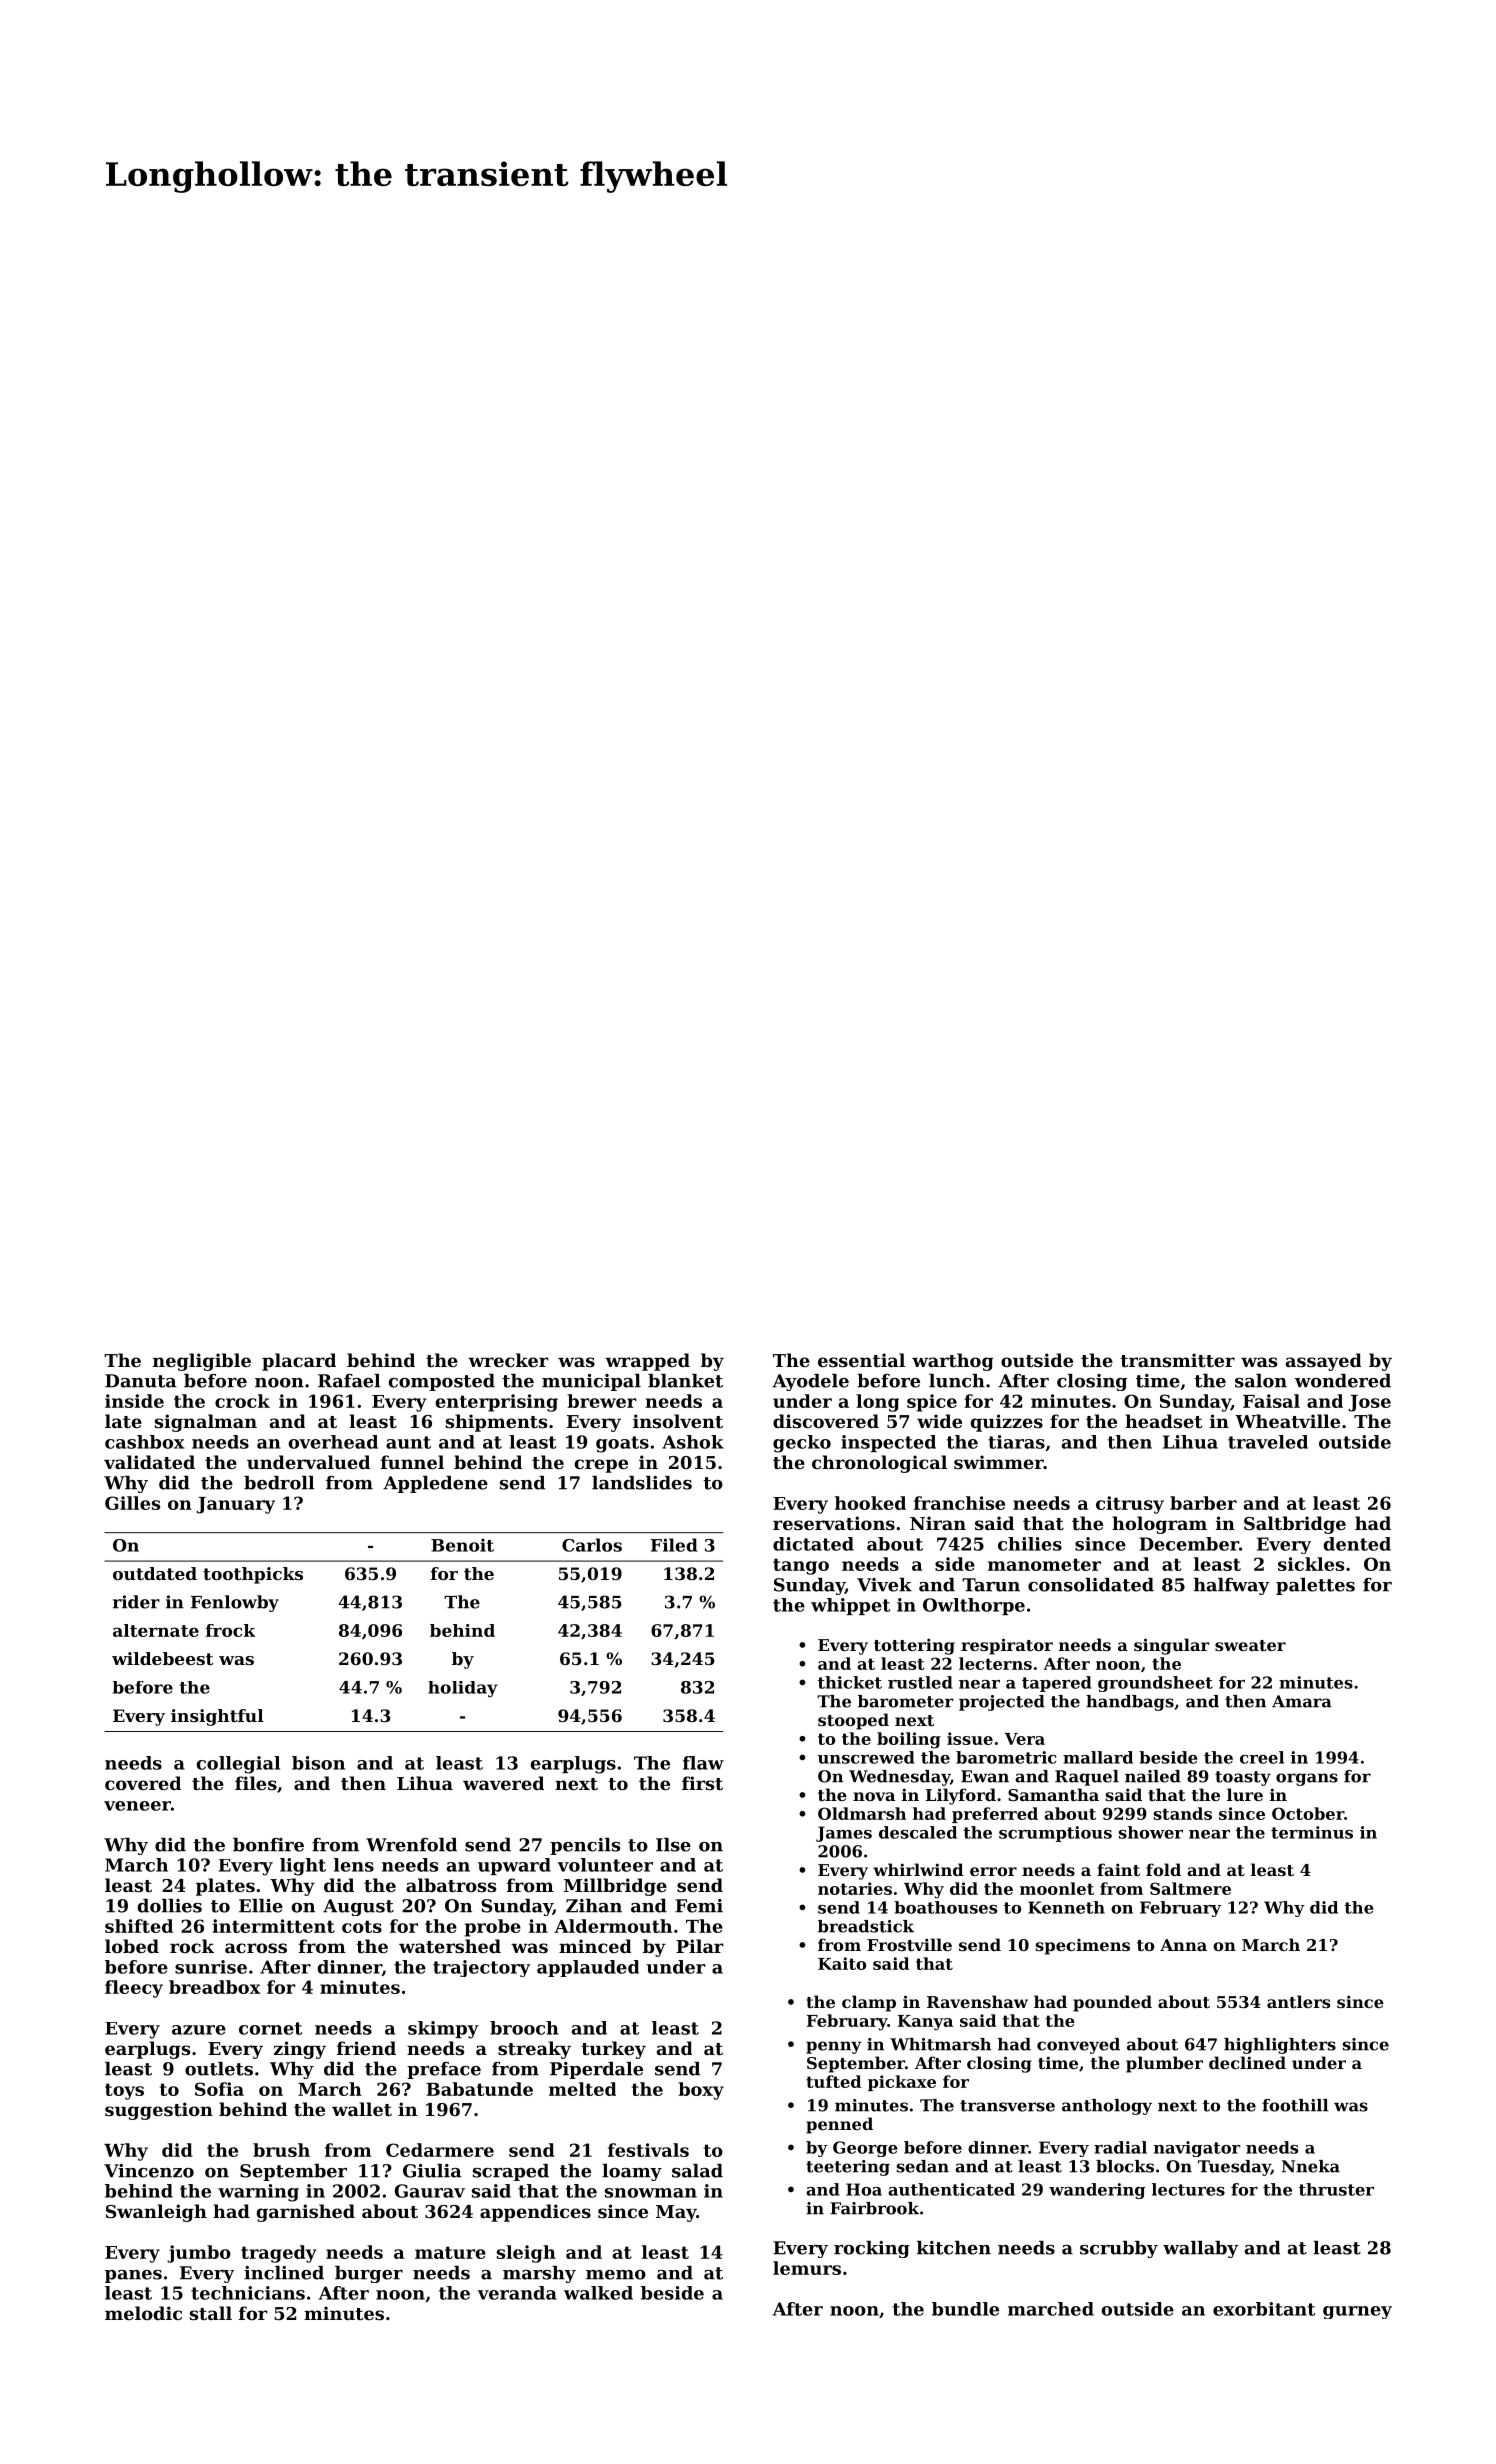 This document has width=1496, height=2464. I want to click on breadstick, so click(866, 1926).
